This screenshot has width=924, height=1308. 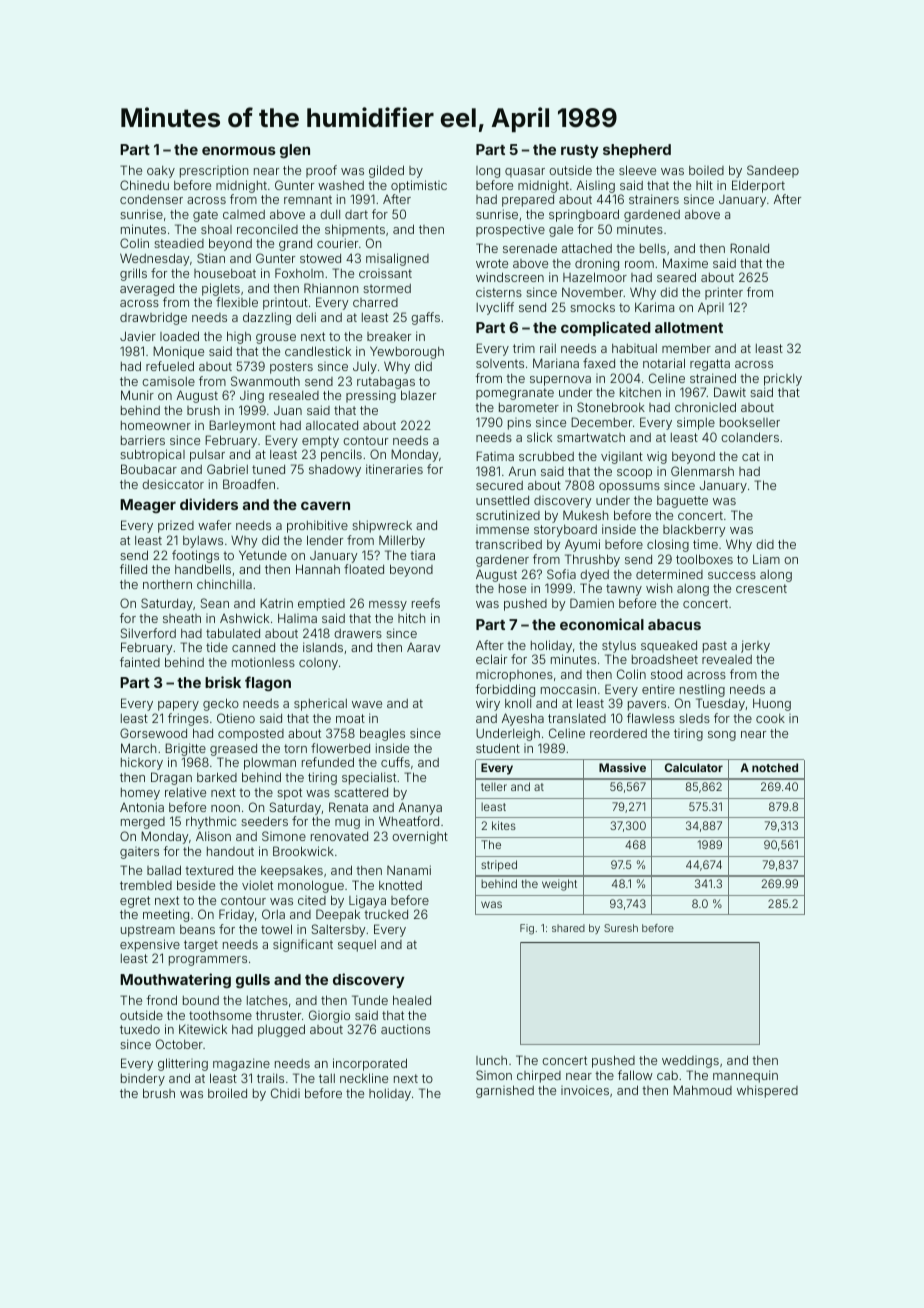 I want to click on colanders, so click(x=750, y=437).
